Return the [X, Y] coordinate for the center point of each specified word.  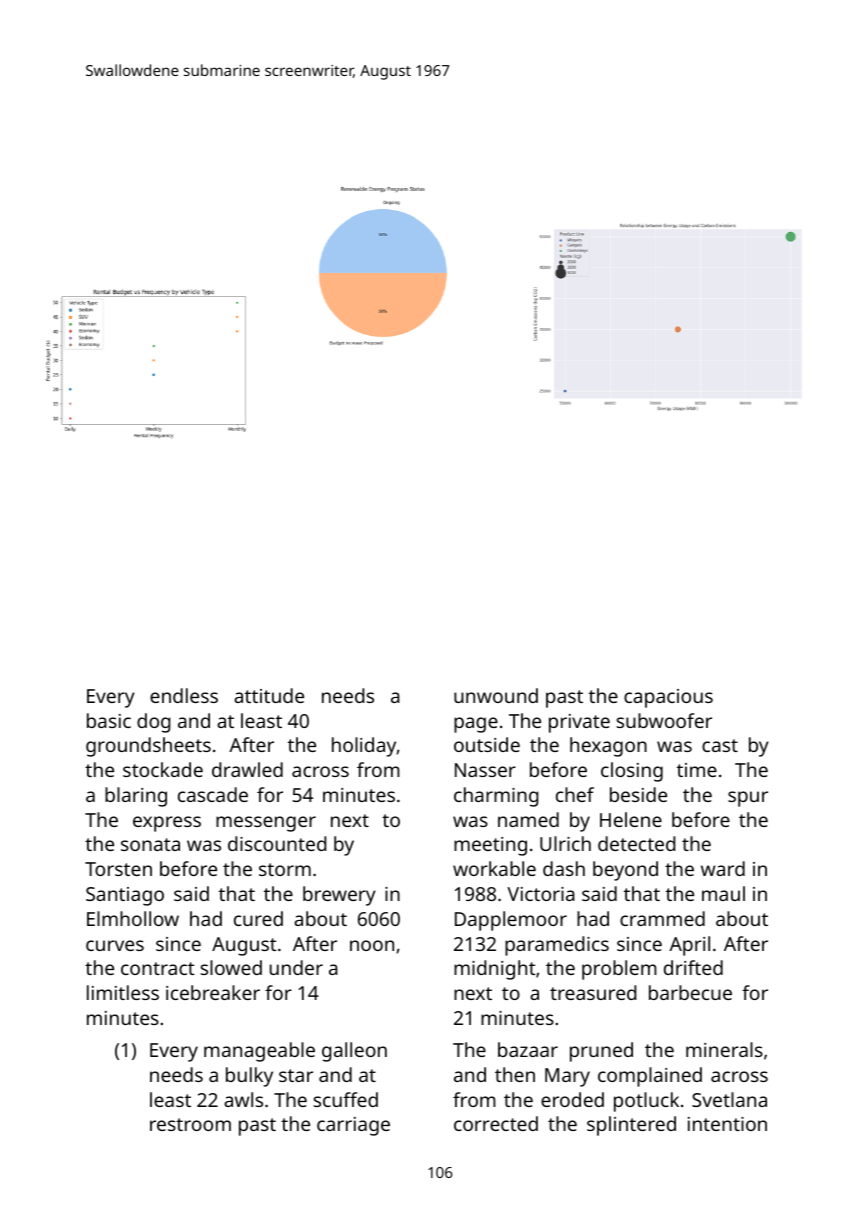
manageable [259, 1052]
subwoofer [664, 720]
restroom [190, 1124]
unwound [496, 695]
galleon [354, 1052]
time [697, 770]
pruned [601, 1052]
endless [184, 695]
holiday [364, 747]
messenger [266, 824]
